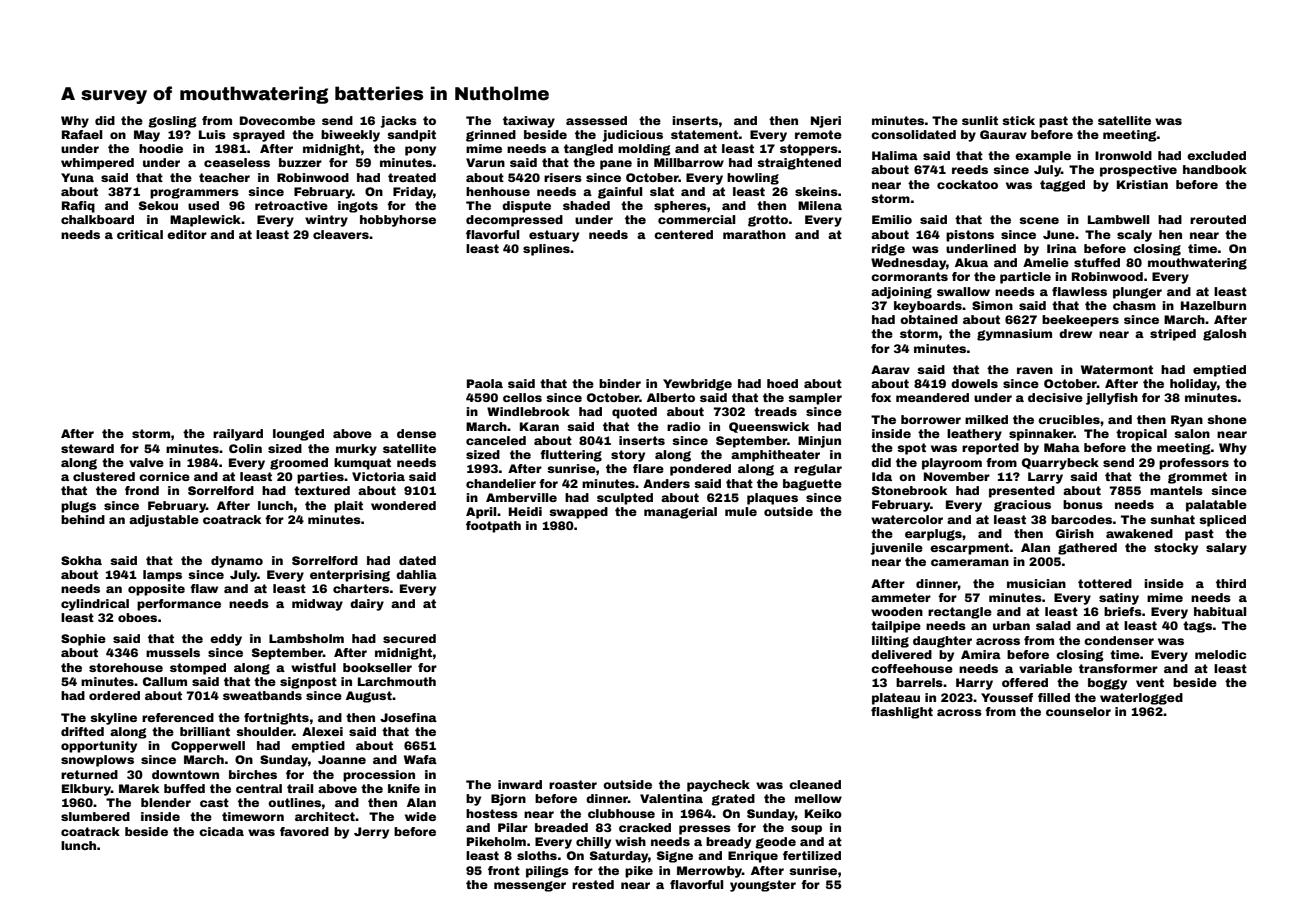  What do you see at coordinates (298, 435) in the image?
I see `lounged` at bounding box center [298, 435].
